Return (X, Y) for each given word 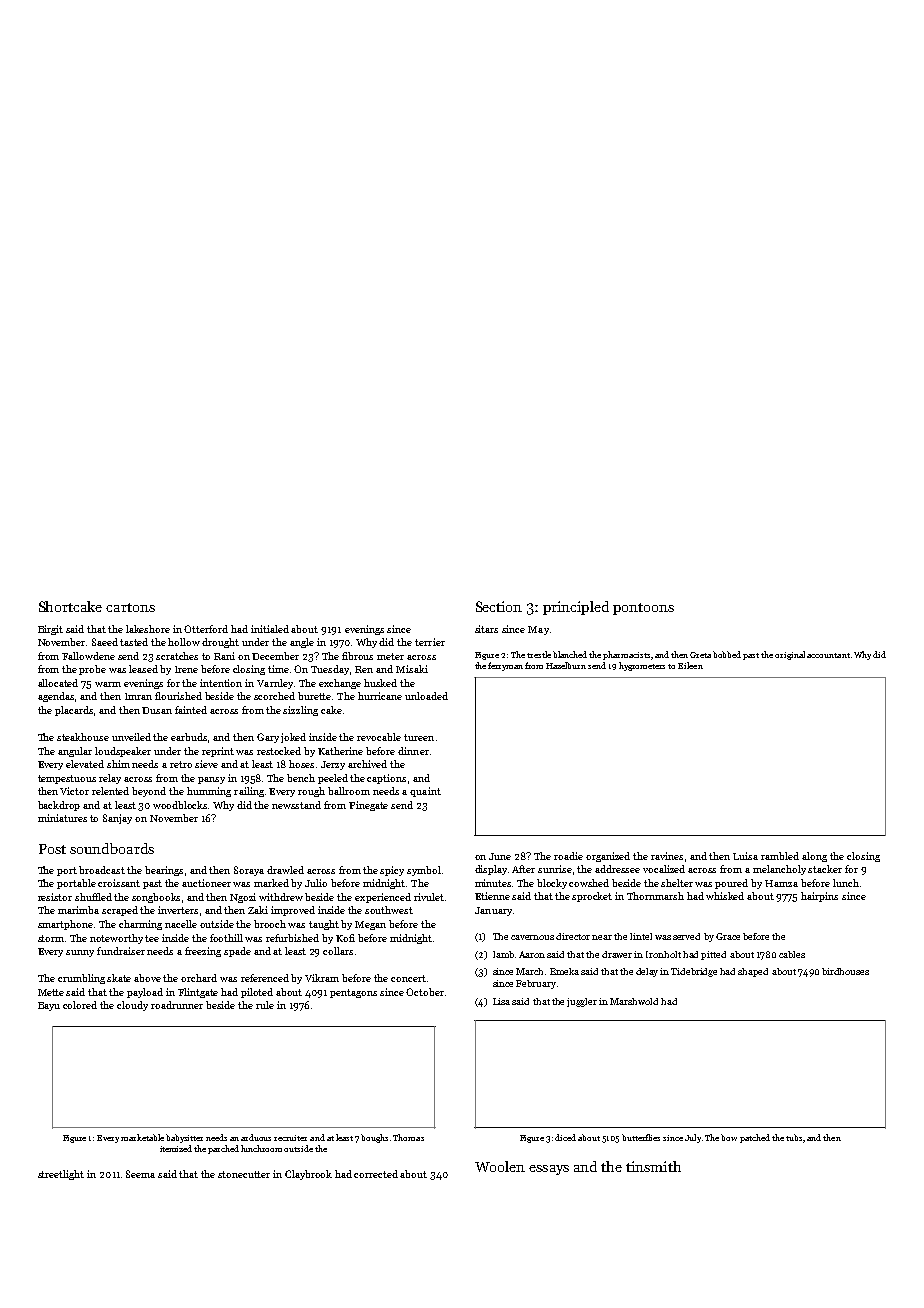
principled (576, 608)
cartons (130, 607)
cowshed (589, 883)
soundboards (112, 848)
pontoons (643, 609)
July (693, 1138)
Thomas (408, 1137)
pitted (713, 955)
